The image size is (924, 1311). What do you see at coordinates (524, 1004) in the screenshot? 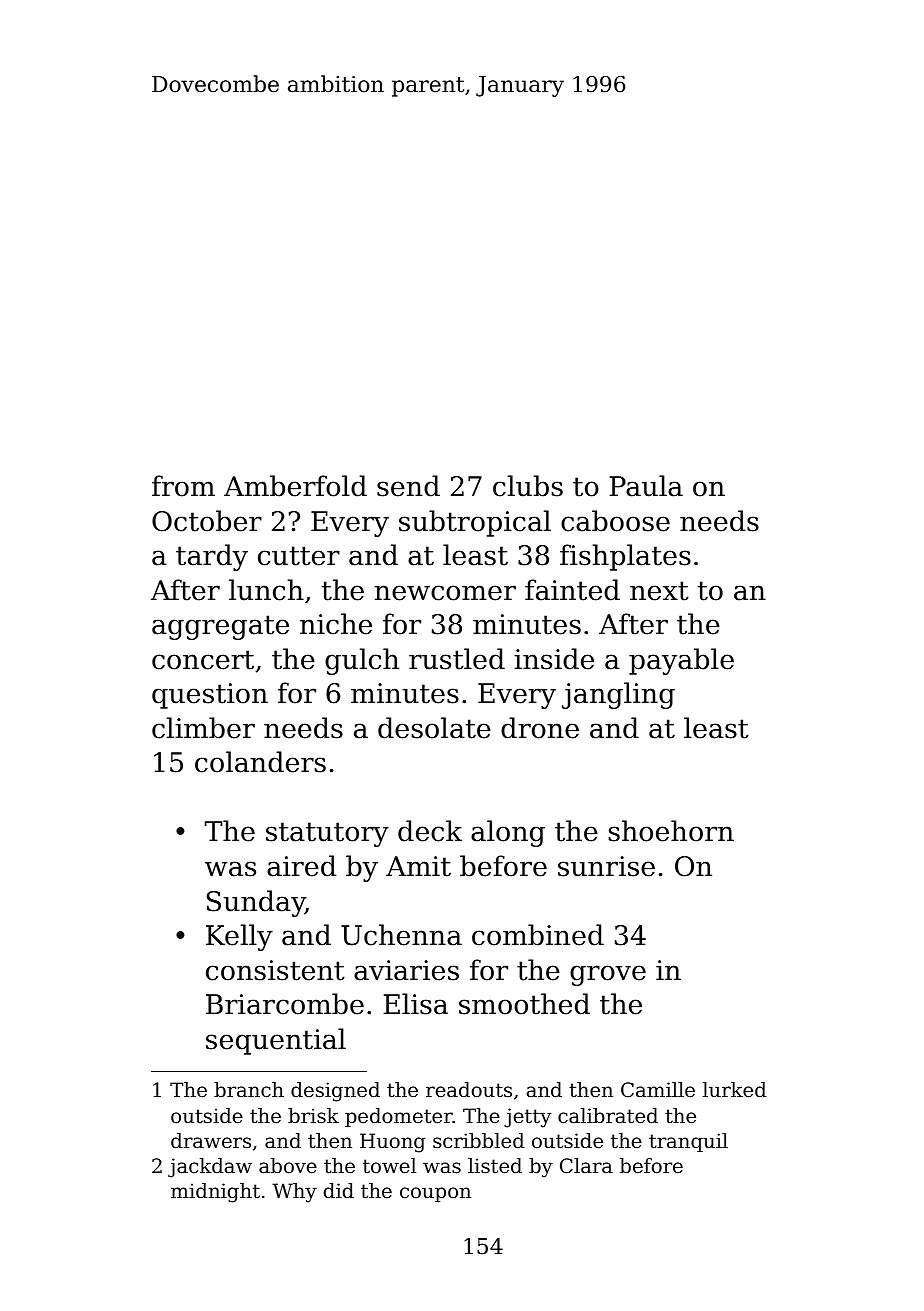
I see `smoothed` at bounding box center [524, 1004].
